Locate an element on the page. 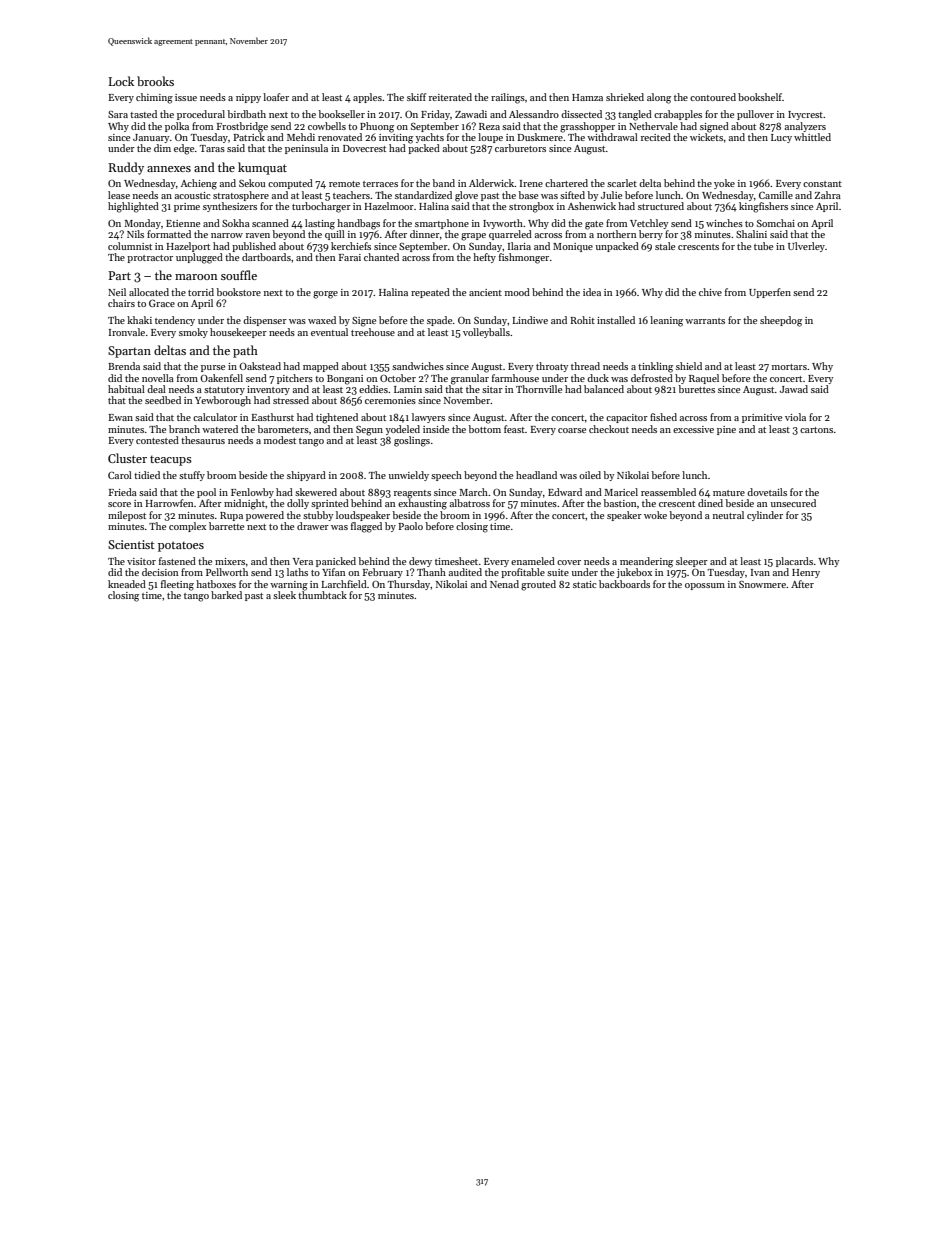 Image resolution: width=952 pixels, height=1233 pixels. whittled is located at coordinates (812, 137).
